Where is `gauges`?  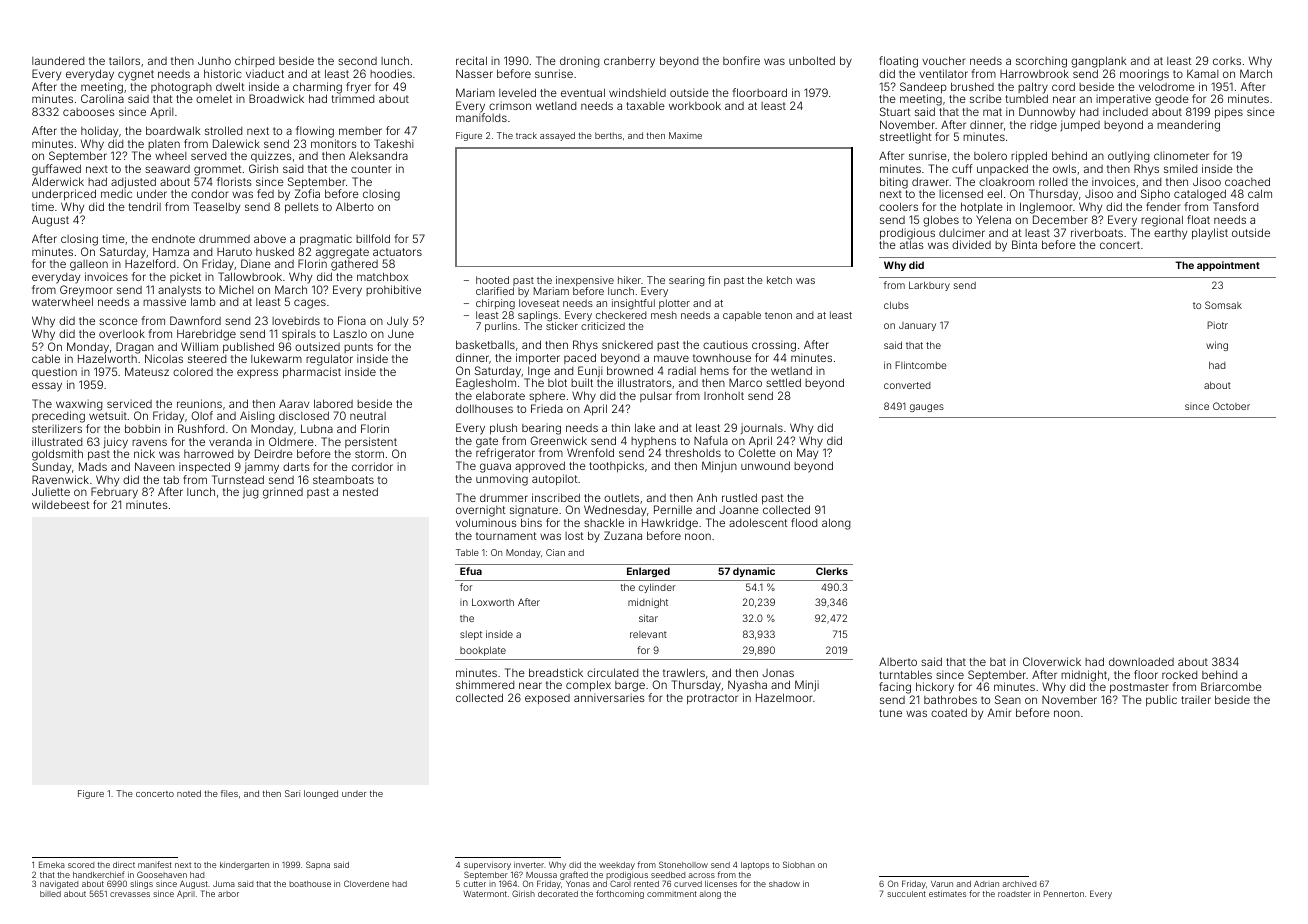 gauges is located at coordinates (927, 408).
